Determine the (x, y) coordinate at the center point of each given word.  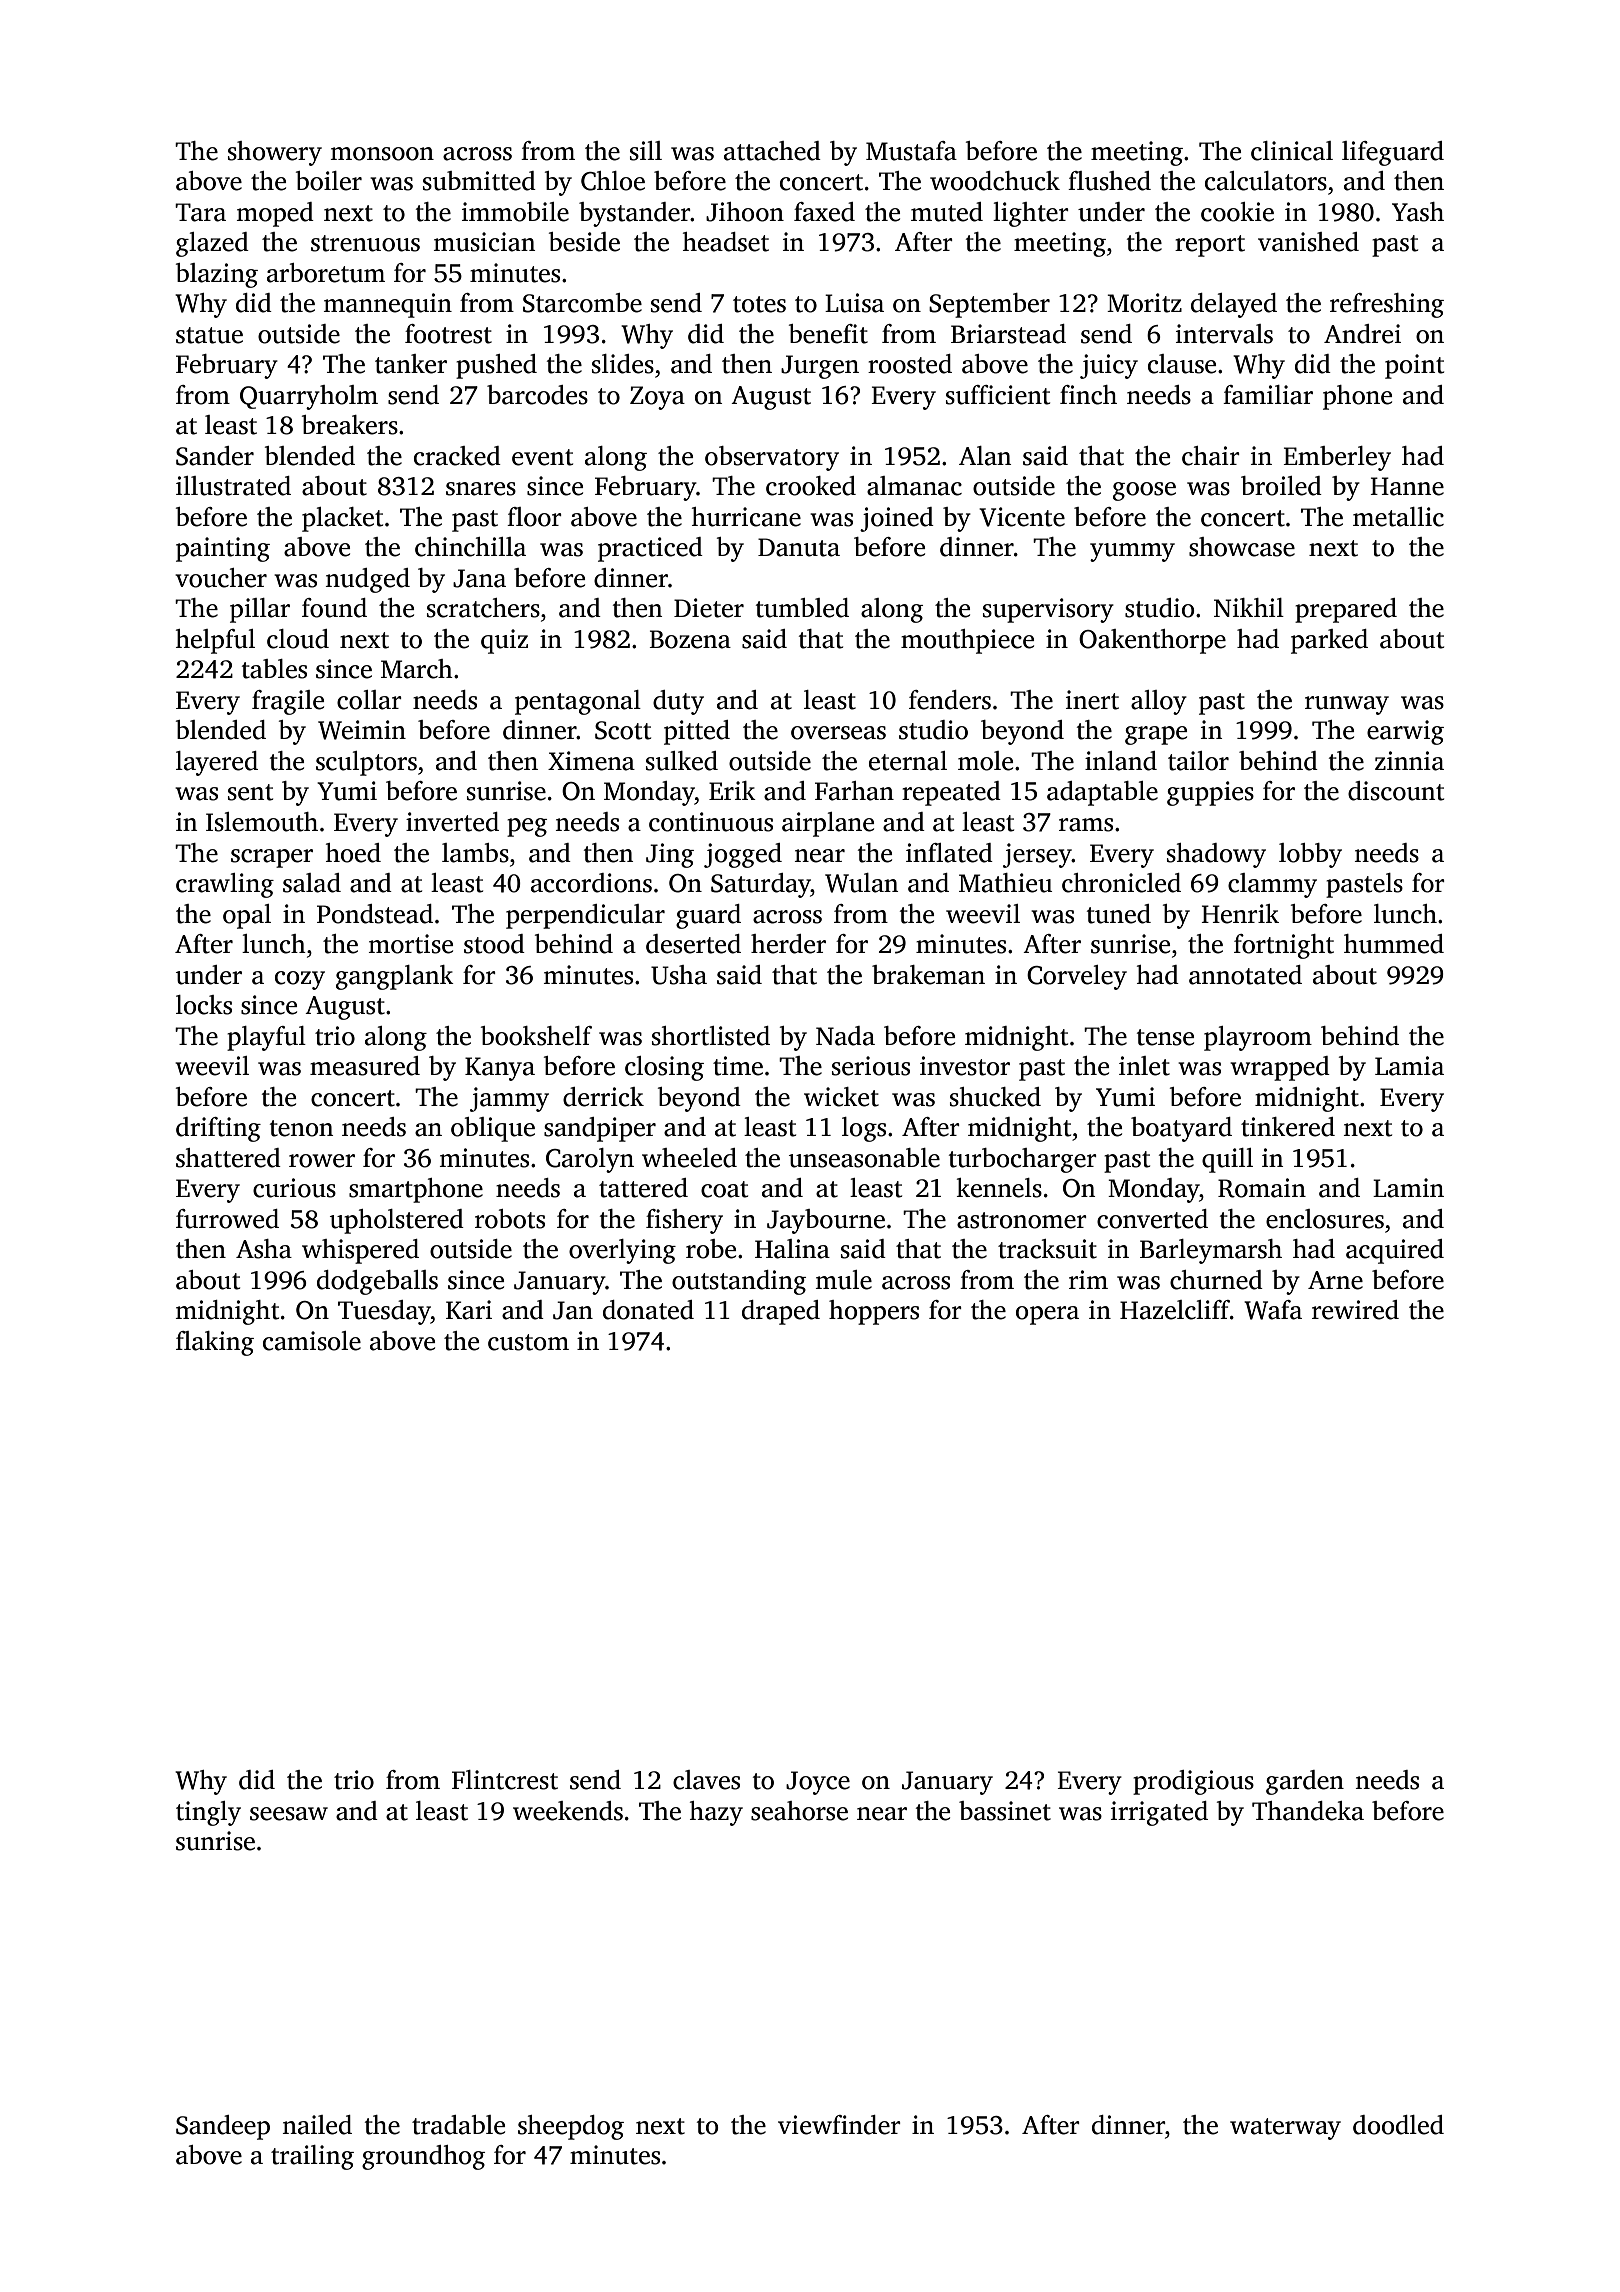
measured (365, 1066)
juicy (1109, 366)
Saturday (761, 885)
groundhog (423, 2157)
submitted (479, 181)
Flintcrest (505, 1780)
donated (648, 1310)
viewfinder (839, 2125)
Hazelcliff (1175, 1310)
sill (646, 151)
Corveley (1077, 977)
